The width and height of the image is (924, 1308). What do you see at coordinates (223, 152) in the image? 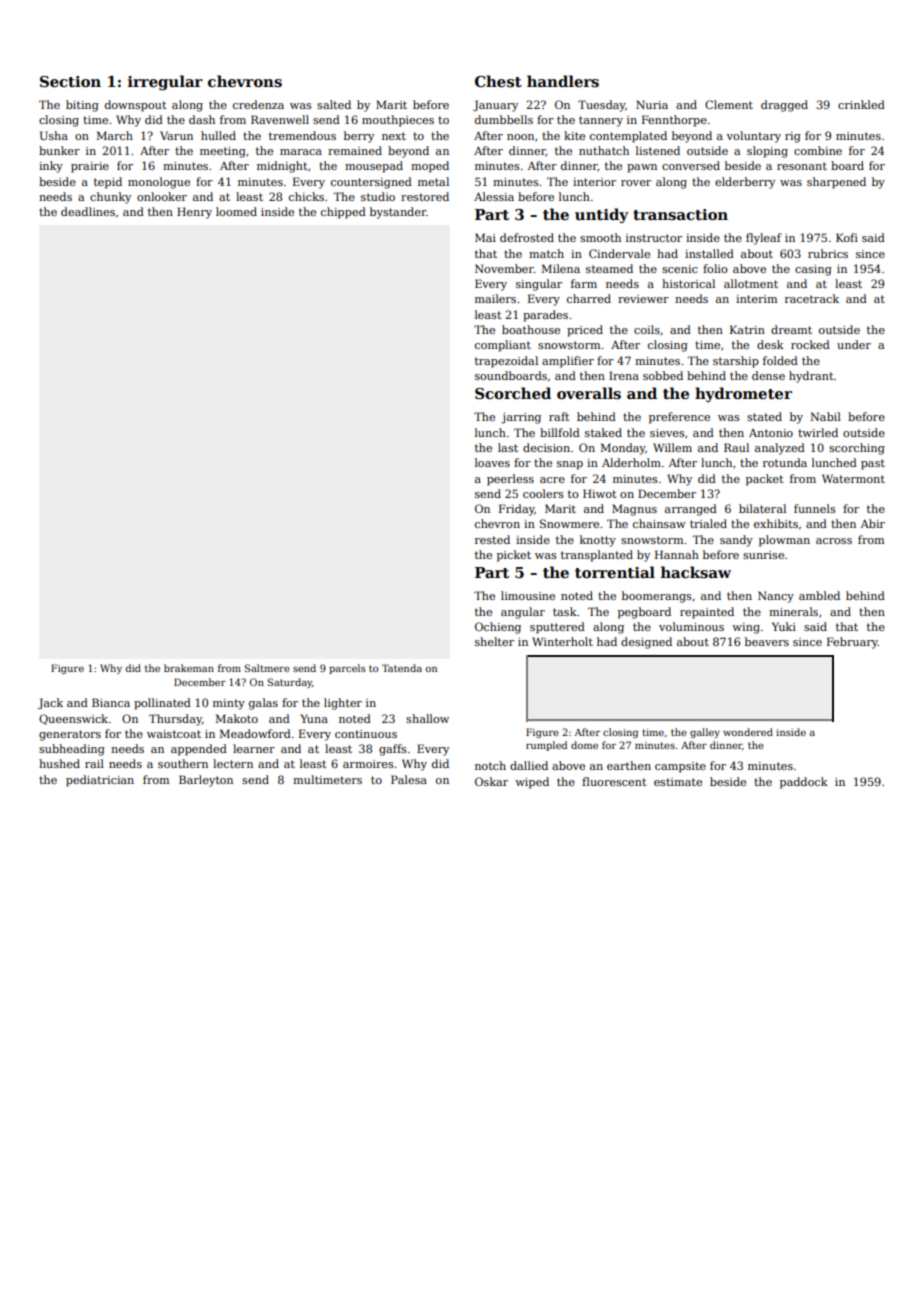
I see `meeting` at bounding box center [223, 152].
